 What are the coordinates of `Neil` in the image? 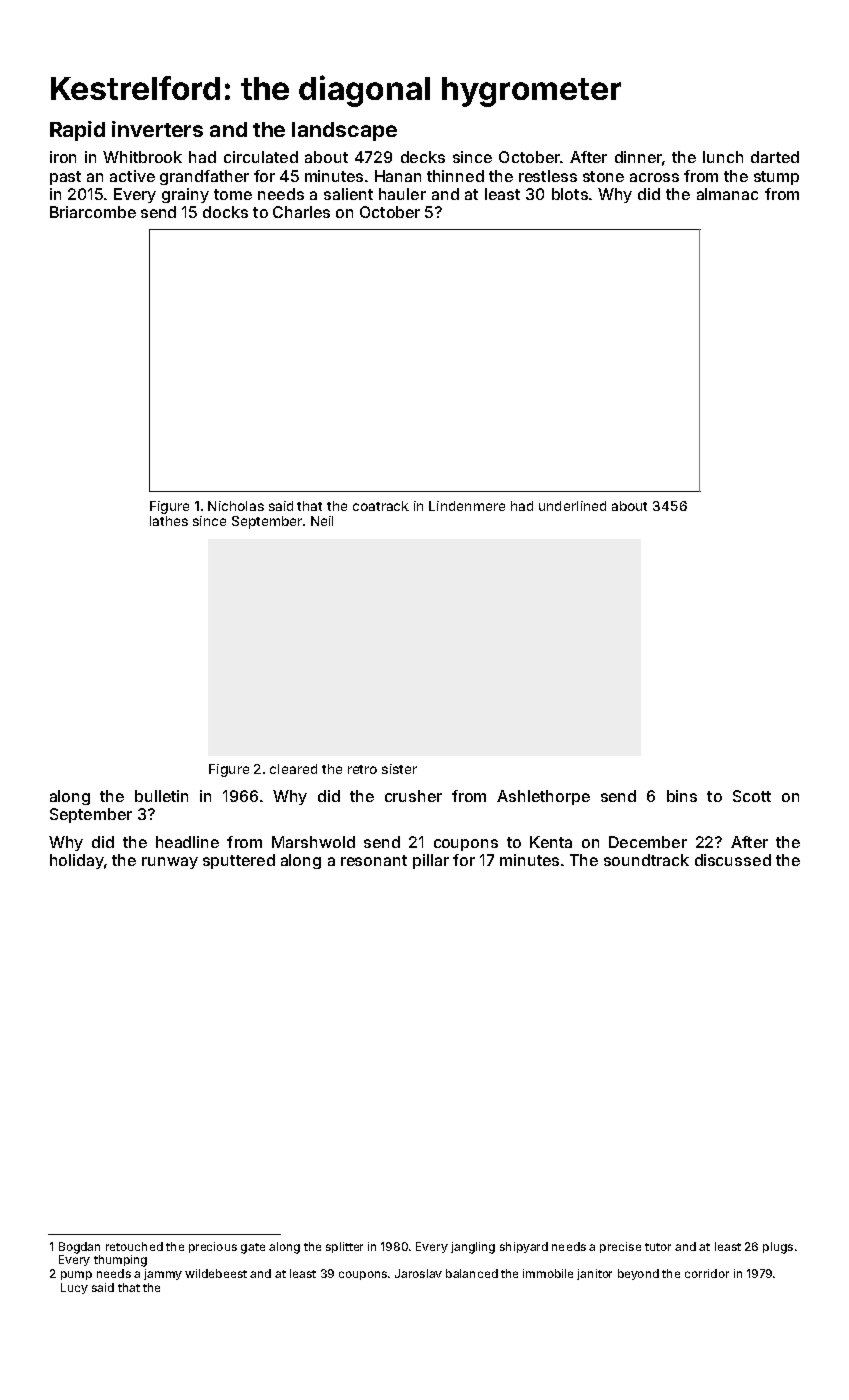 It's located at (322, 521).
